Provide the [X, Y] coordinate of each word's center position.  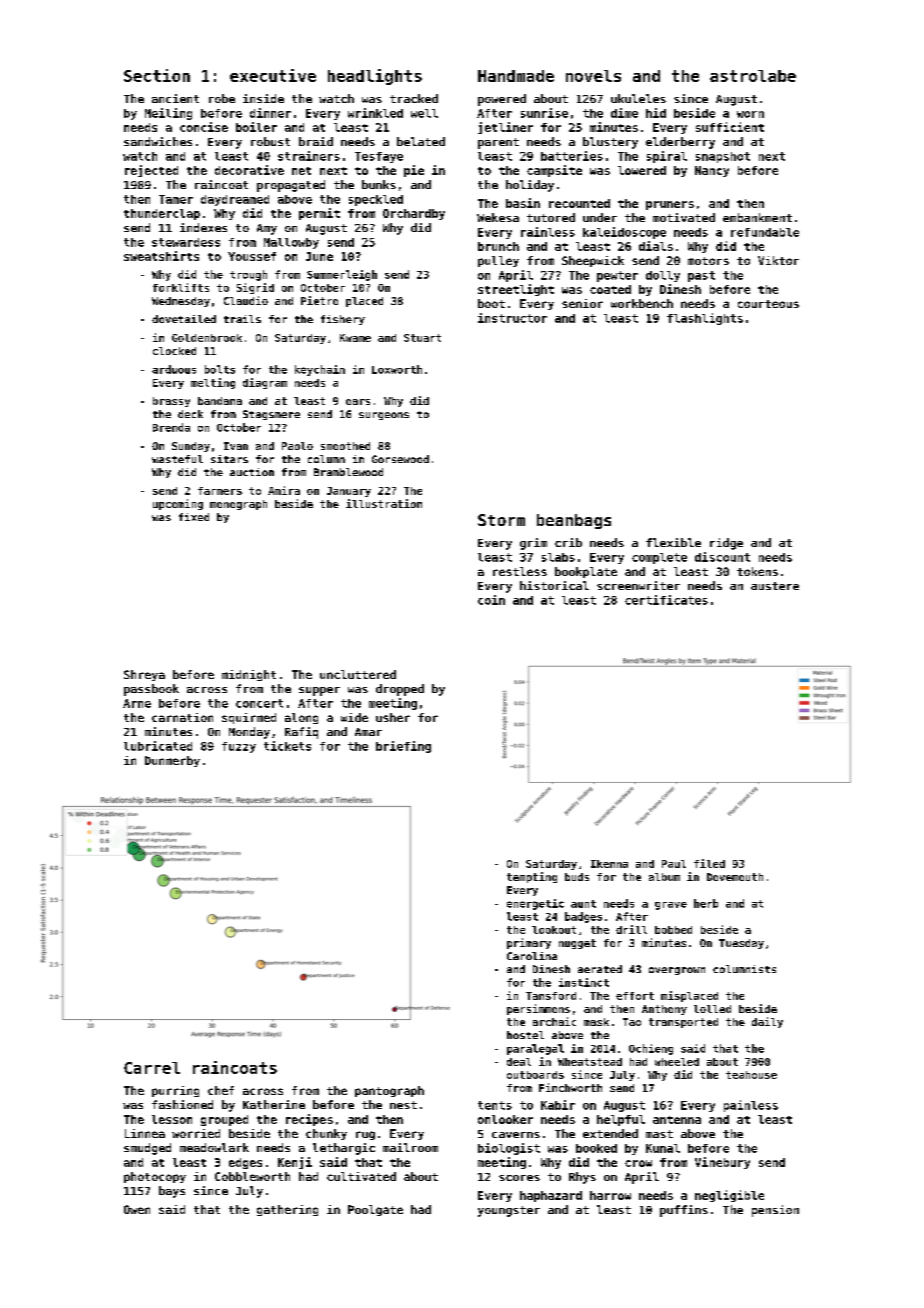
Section [157, 75]
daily [767, 1022]
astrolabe [753, 76]
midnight [249, 675]
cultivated [361, 1176]
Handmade [516, 76]
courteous [768, 304]
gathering [287, 1210]
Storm [501, 520]
